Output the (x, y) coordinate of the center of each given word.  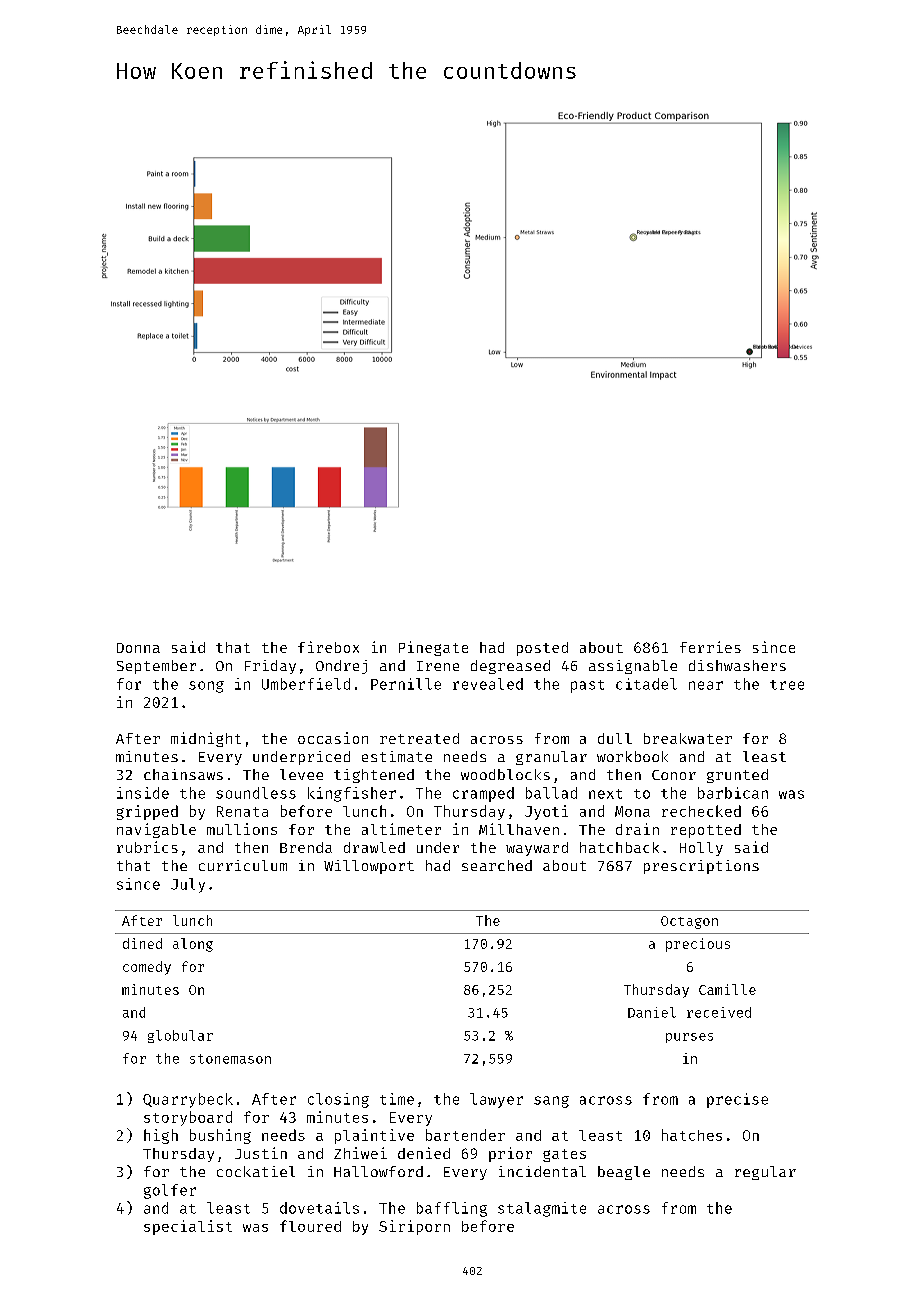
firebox (328, 647)
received (719, 1012)
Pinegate (433, 648)
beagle (624, 1173)
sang (551, 1102)
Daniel (652, 1012)
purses (689, 1038)
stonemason (230, 1059)
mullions (242, 829)
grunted (737, 776)
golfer (170, 1191)
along (193, 945)
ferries (710, 647)
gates (564, 1155)
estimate (397, 756)
